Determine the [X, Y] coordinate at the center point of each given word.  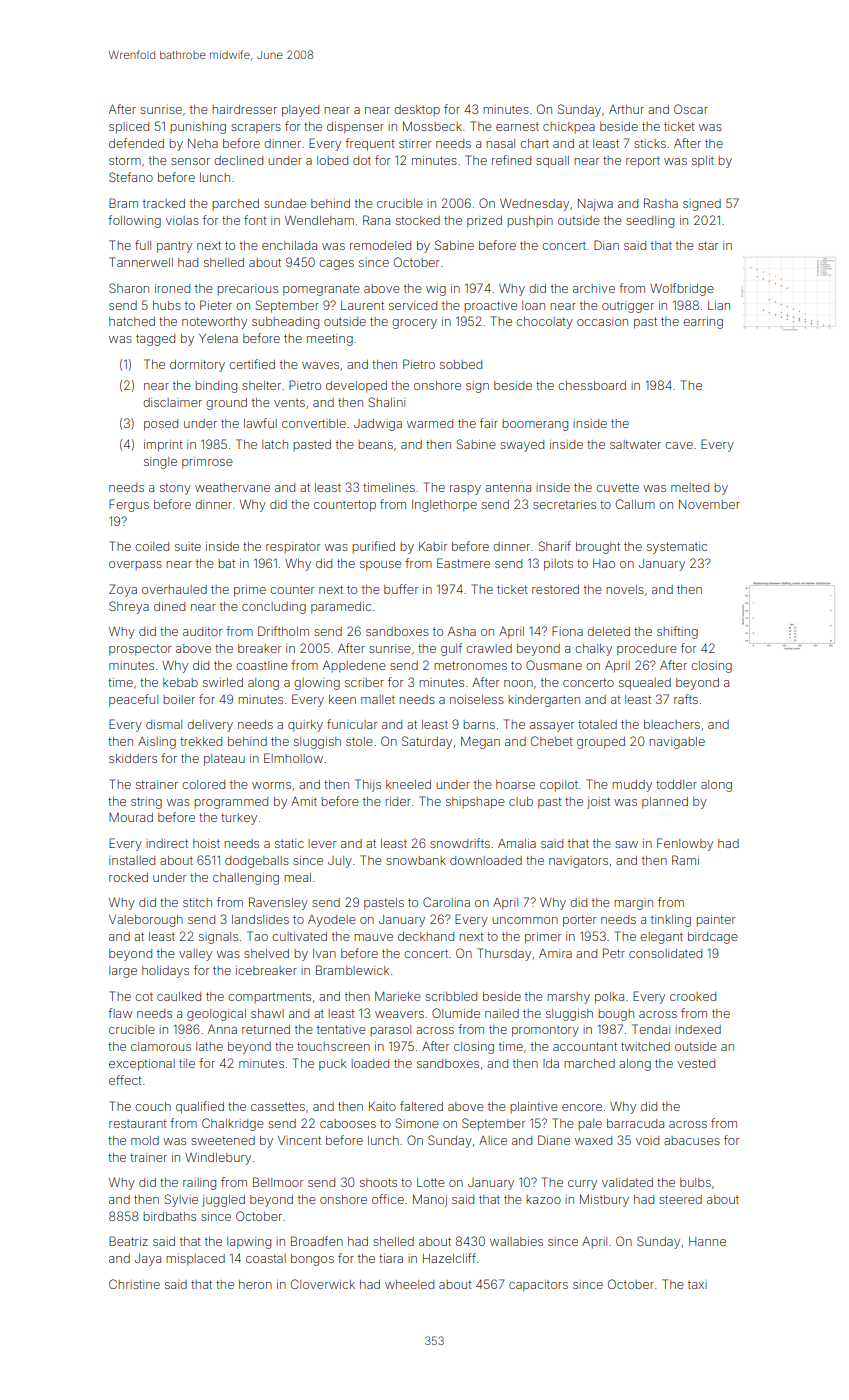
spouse [380, 566]
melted [690, 487]
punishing [198, 128]
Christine [134, 1284]
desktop [417, 110]
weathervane [232, 487]
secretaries [564, 504]
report [643, 162]
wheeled [409, 1284]
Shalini [386, 402]
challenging [246, 879]
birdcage [713, 938]
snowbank [416, 860]
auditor [202, 631]
